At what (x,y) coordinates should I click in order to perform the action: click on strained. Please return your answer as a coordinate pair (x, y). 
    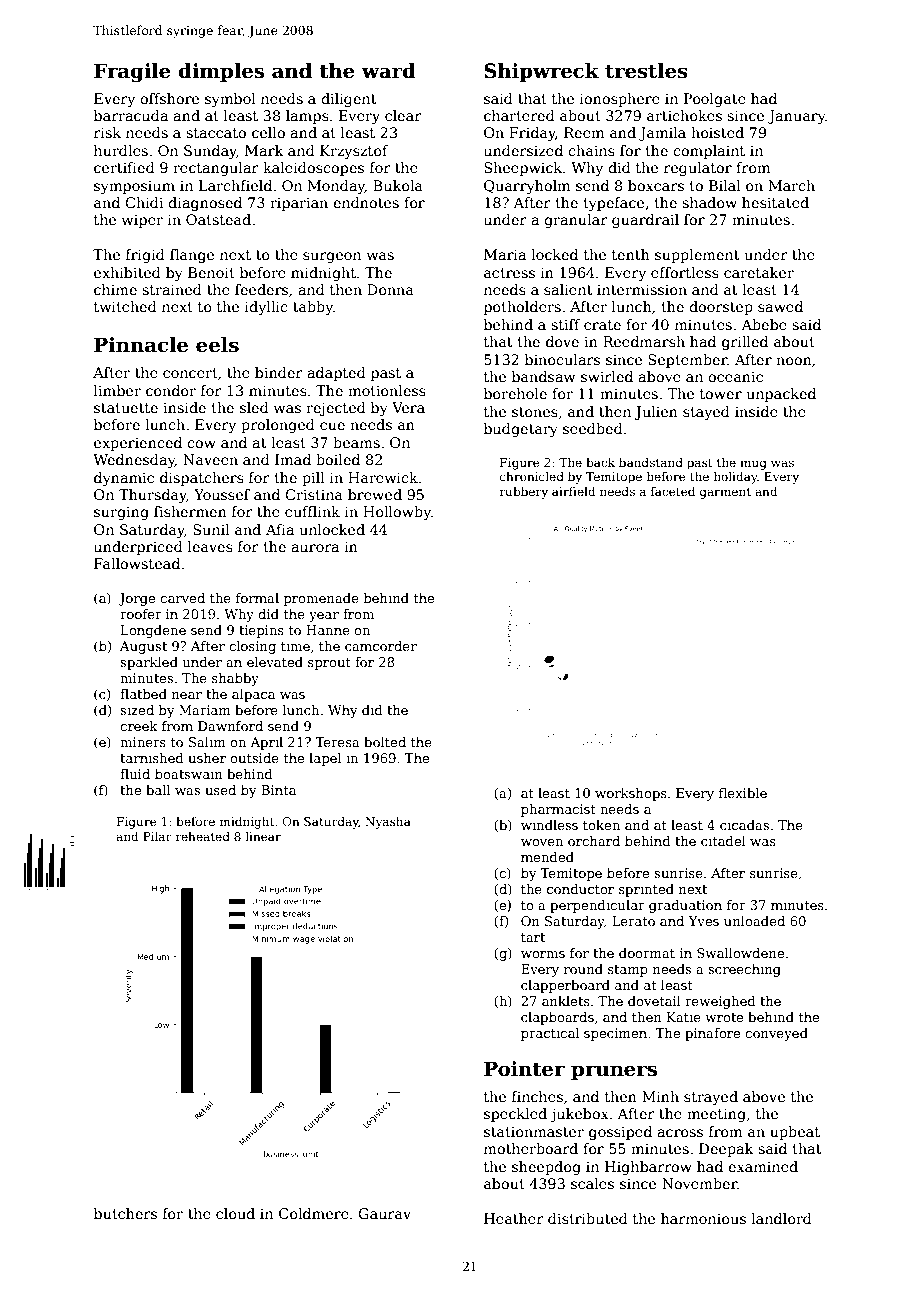
    Looking at the image, I should click on (172, 289).
